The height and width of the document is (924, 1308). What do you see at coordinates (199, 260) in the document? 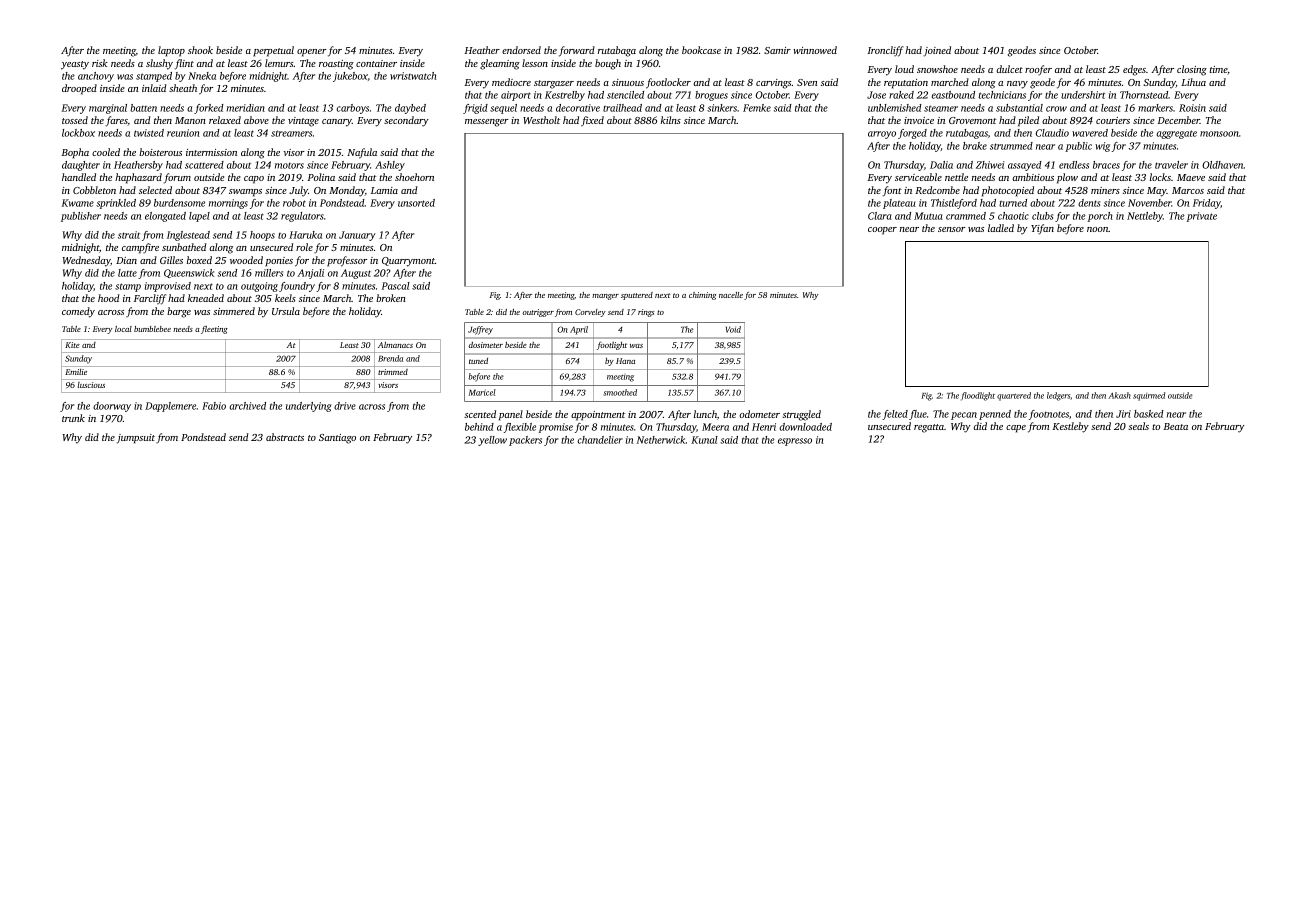
I see `boxed` at bounding box center [199, 260].
